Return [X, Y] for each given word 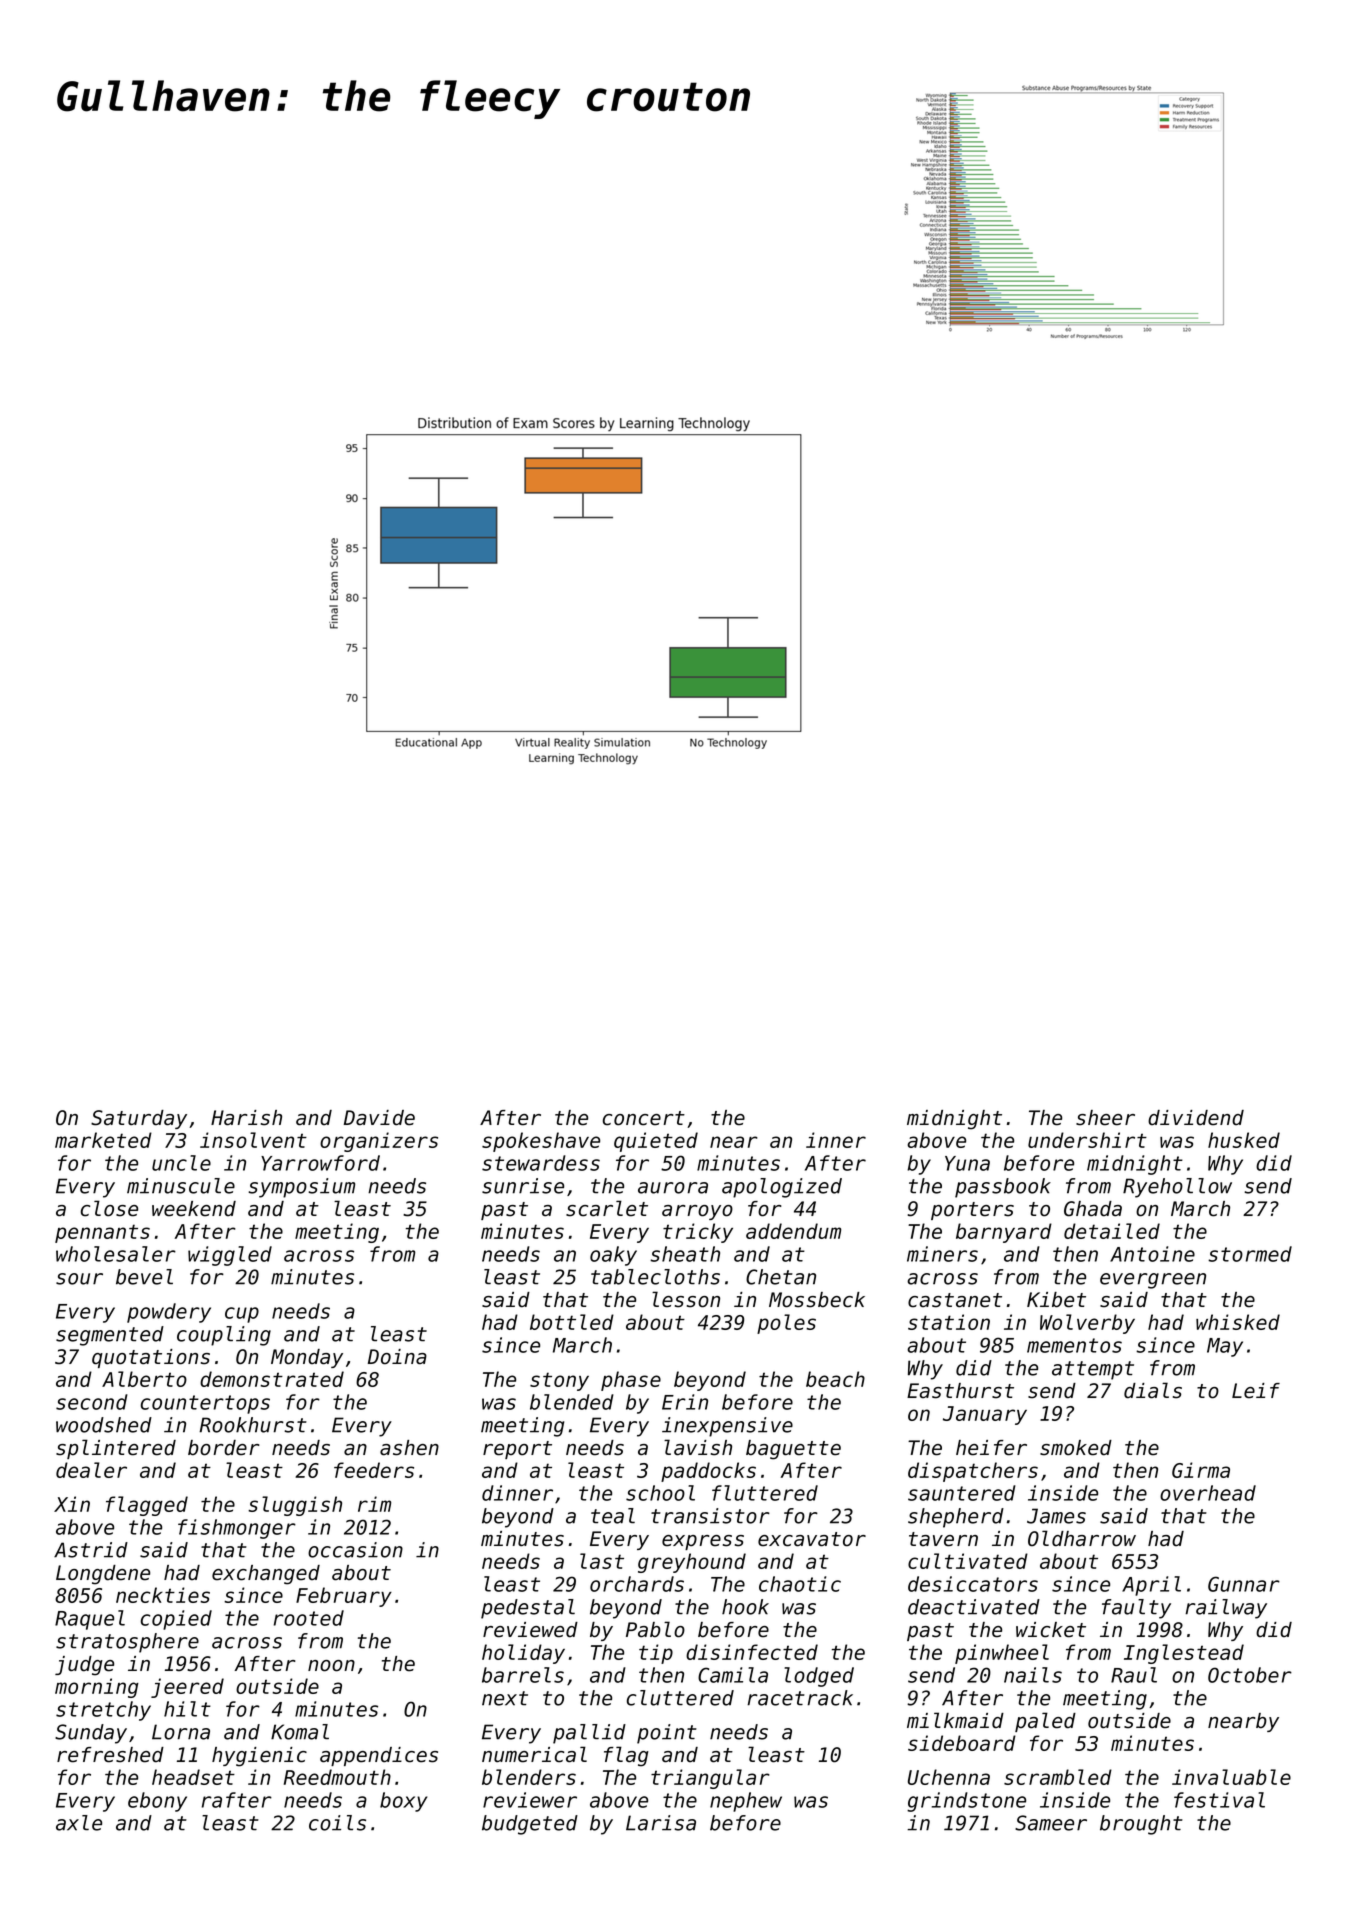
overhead [1208, 1493]
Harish [246, 1118]
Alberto [144, 1379]
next [505, 1698]
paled [1045, 1722]
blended [572, 1402]
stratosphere [127, 1643]
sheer [1105, 1118]
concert [644, 1118]
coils [337, 1823]
